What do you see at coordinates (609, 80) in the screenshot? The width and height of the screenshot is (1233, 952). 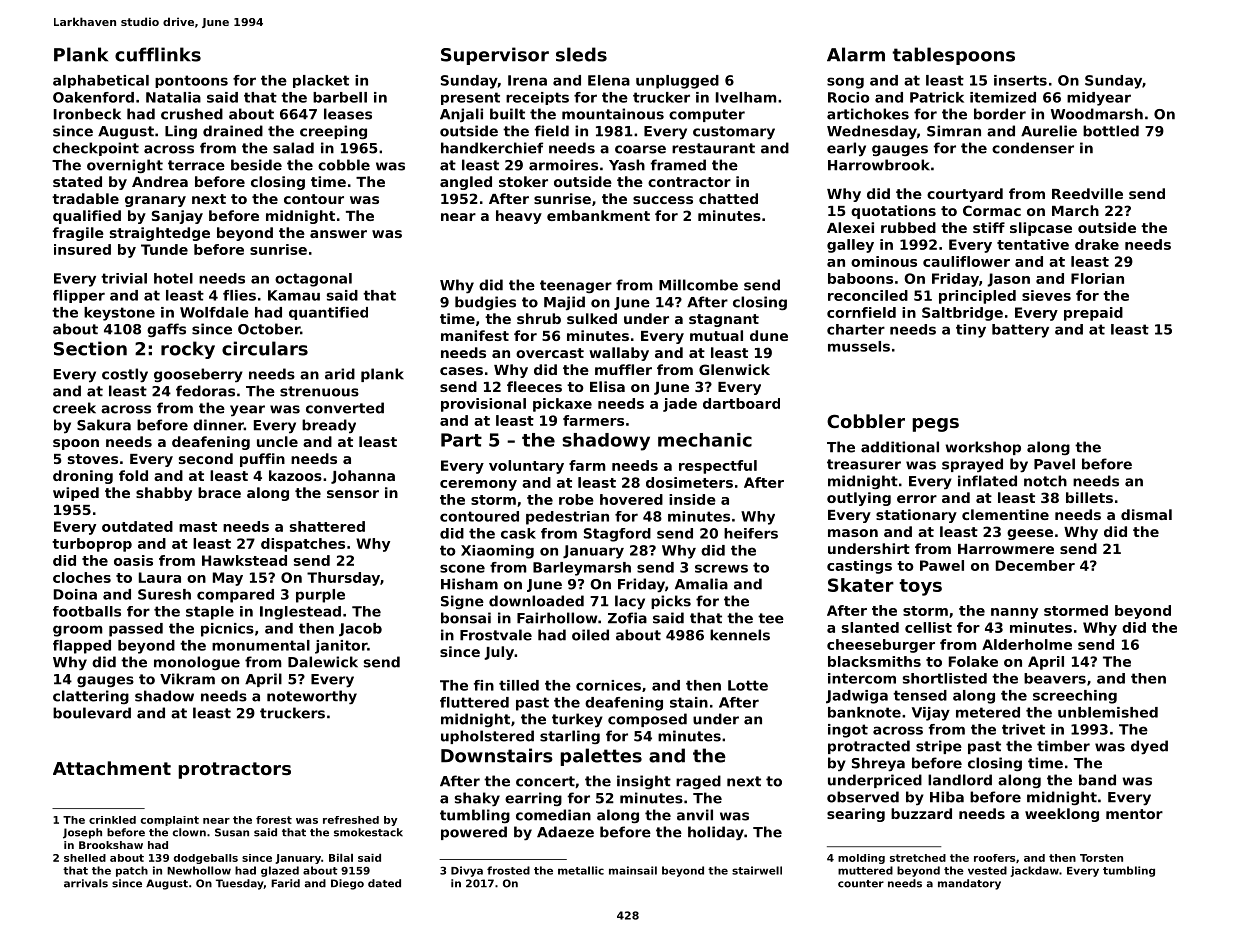 I see `Elena` at bounding box center [609, 80].
